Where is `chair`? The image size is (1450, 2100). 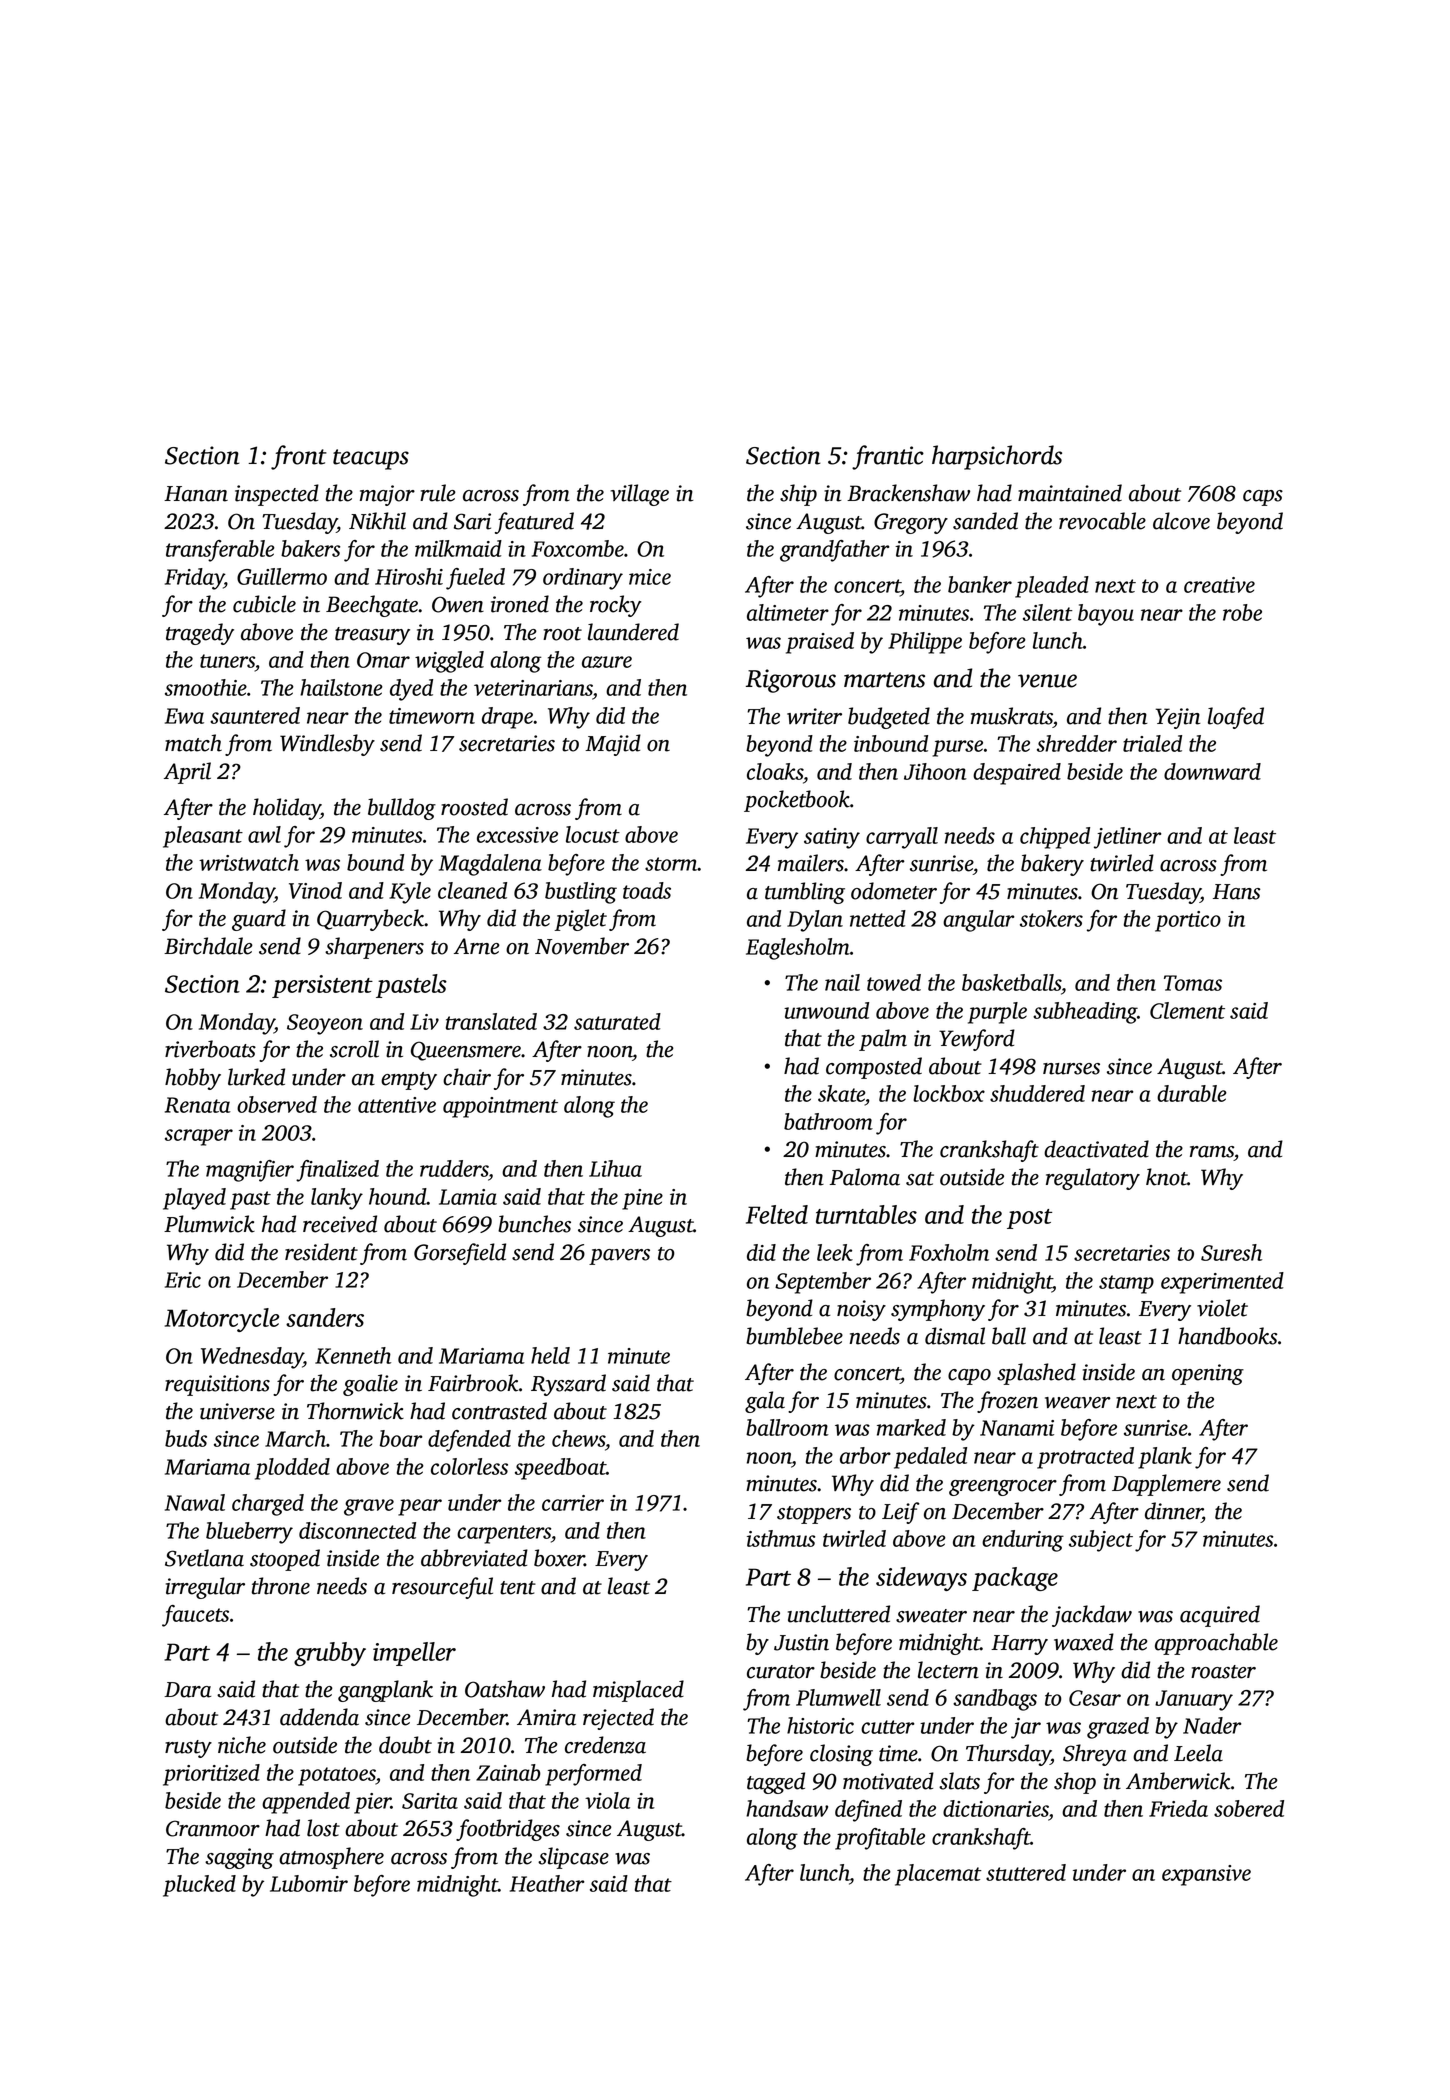 chair is located at coordinates (467, 1077).
